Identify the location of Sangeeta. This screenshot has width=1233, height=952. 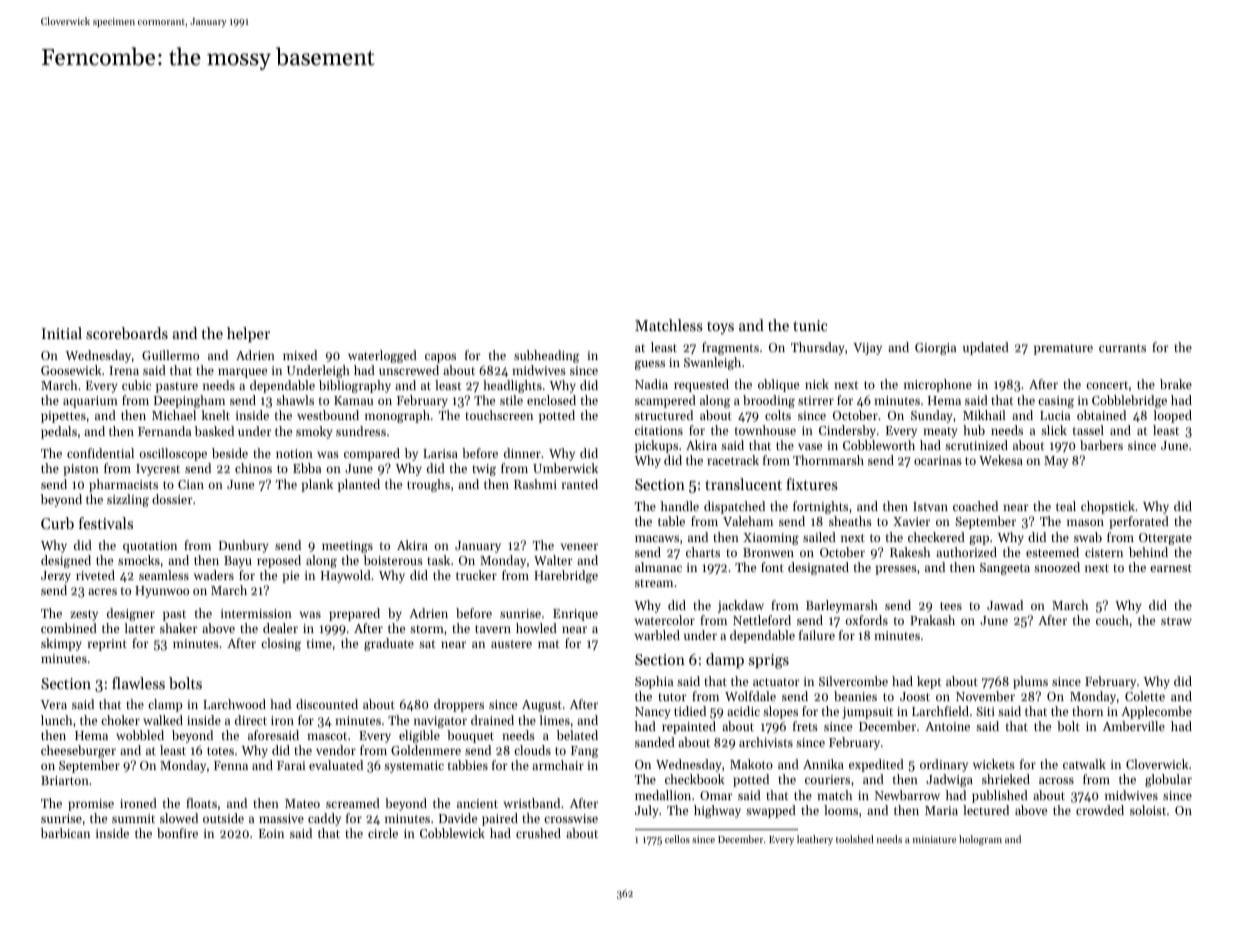
(1005, 569).
